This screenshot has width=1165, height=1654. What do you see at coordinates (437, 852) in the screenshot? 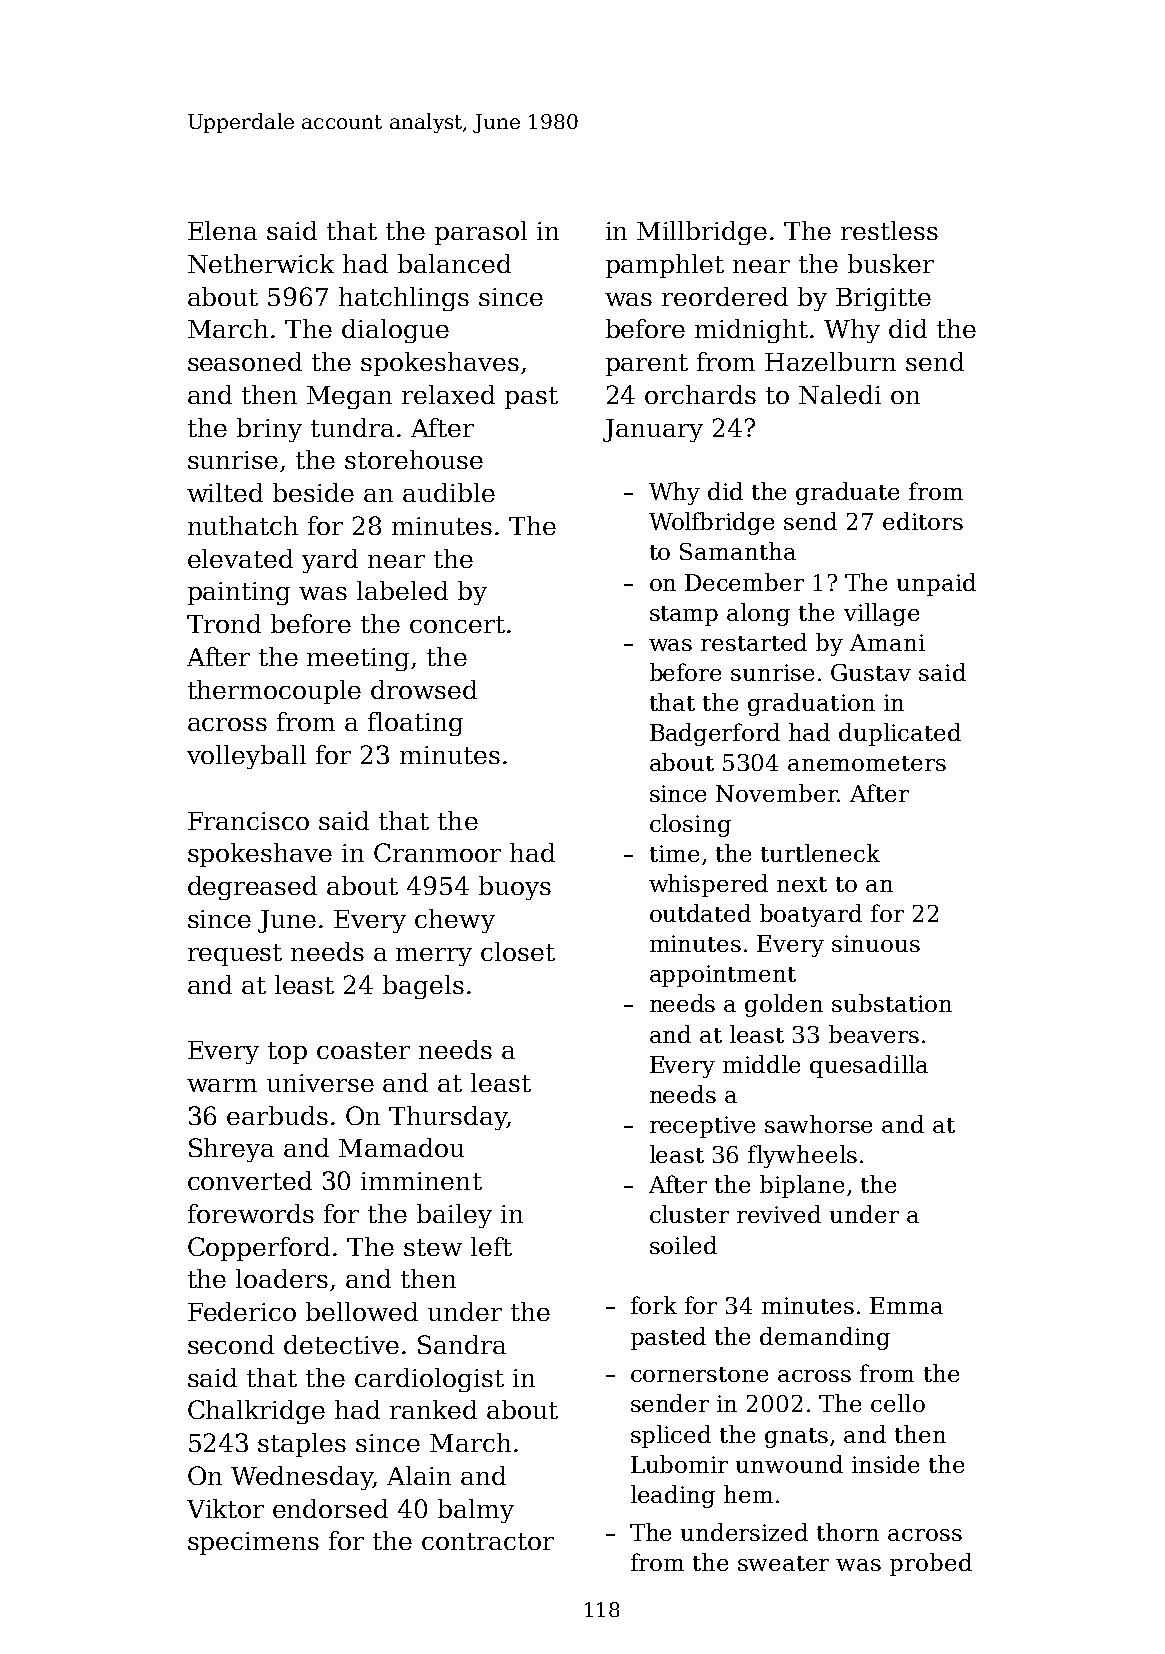
I see `Cranmoor` at bounding box center [437, 852].
